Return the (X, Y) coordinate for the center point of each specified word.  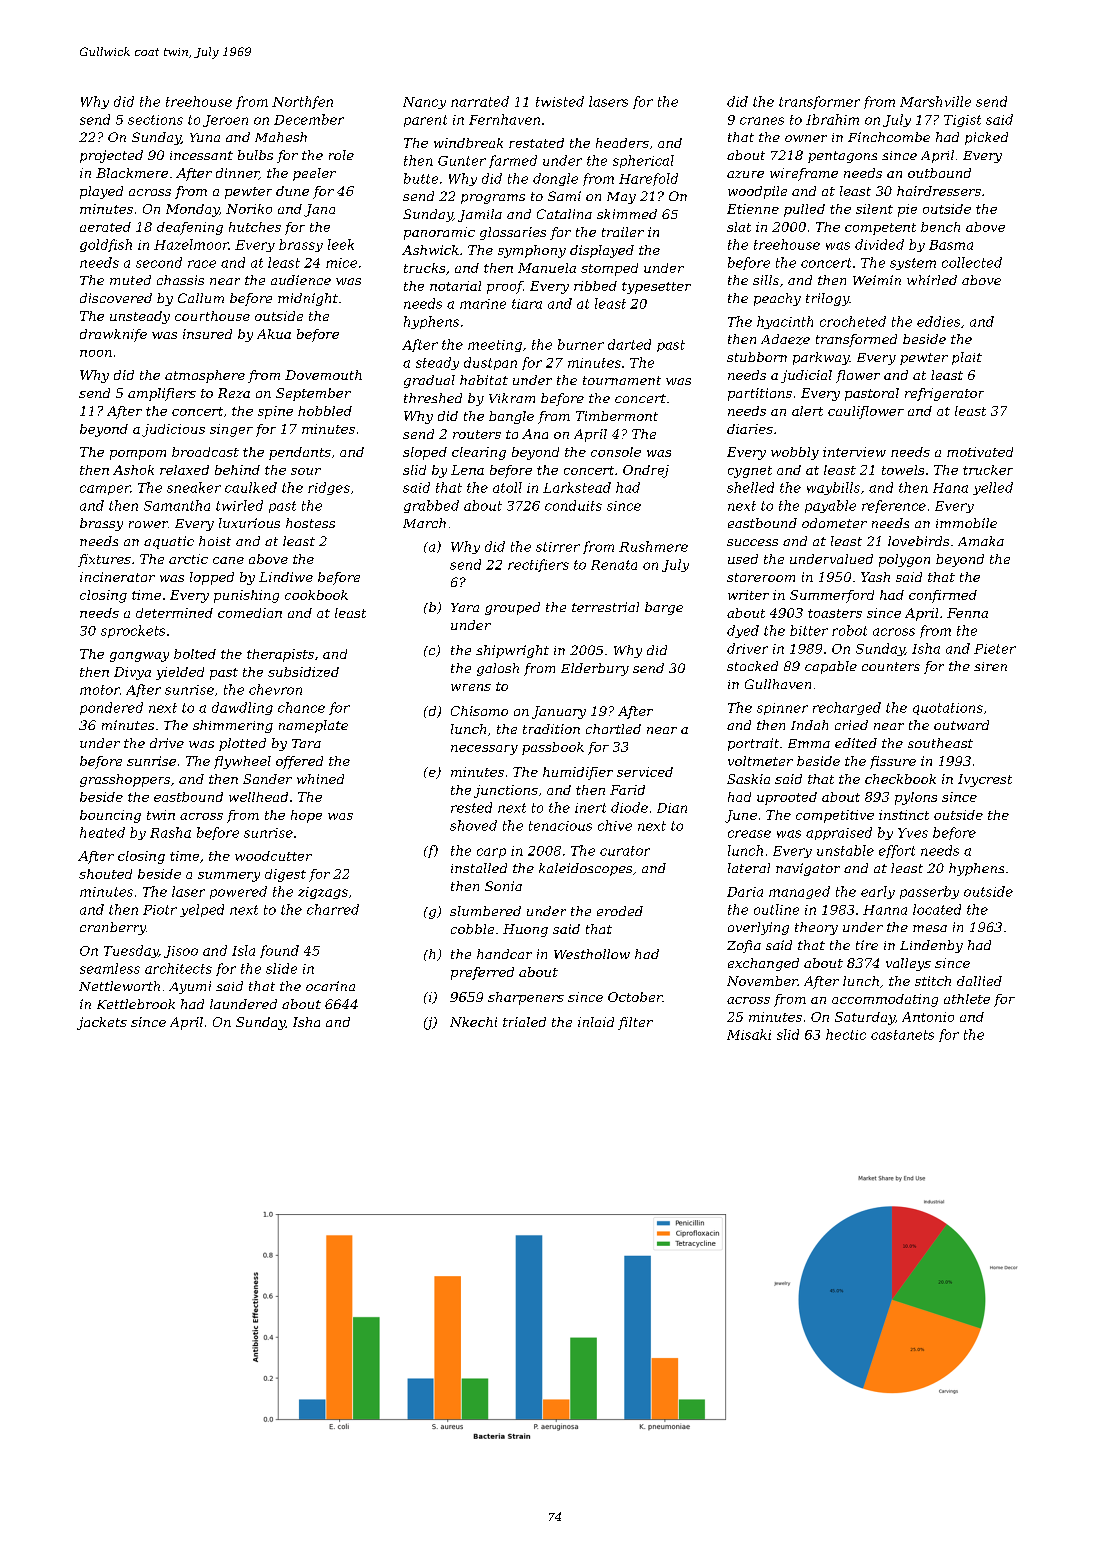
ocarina (330, 986)
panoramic (439, 233)
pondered (111, 708)
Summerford (832, 596)
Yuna (205, 137)
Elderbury (595, 669)
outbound (939, 173)
